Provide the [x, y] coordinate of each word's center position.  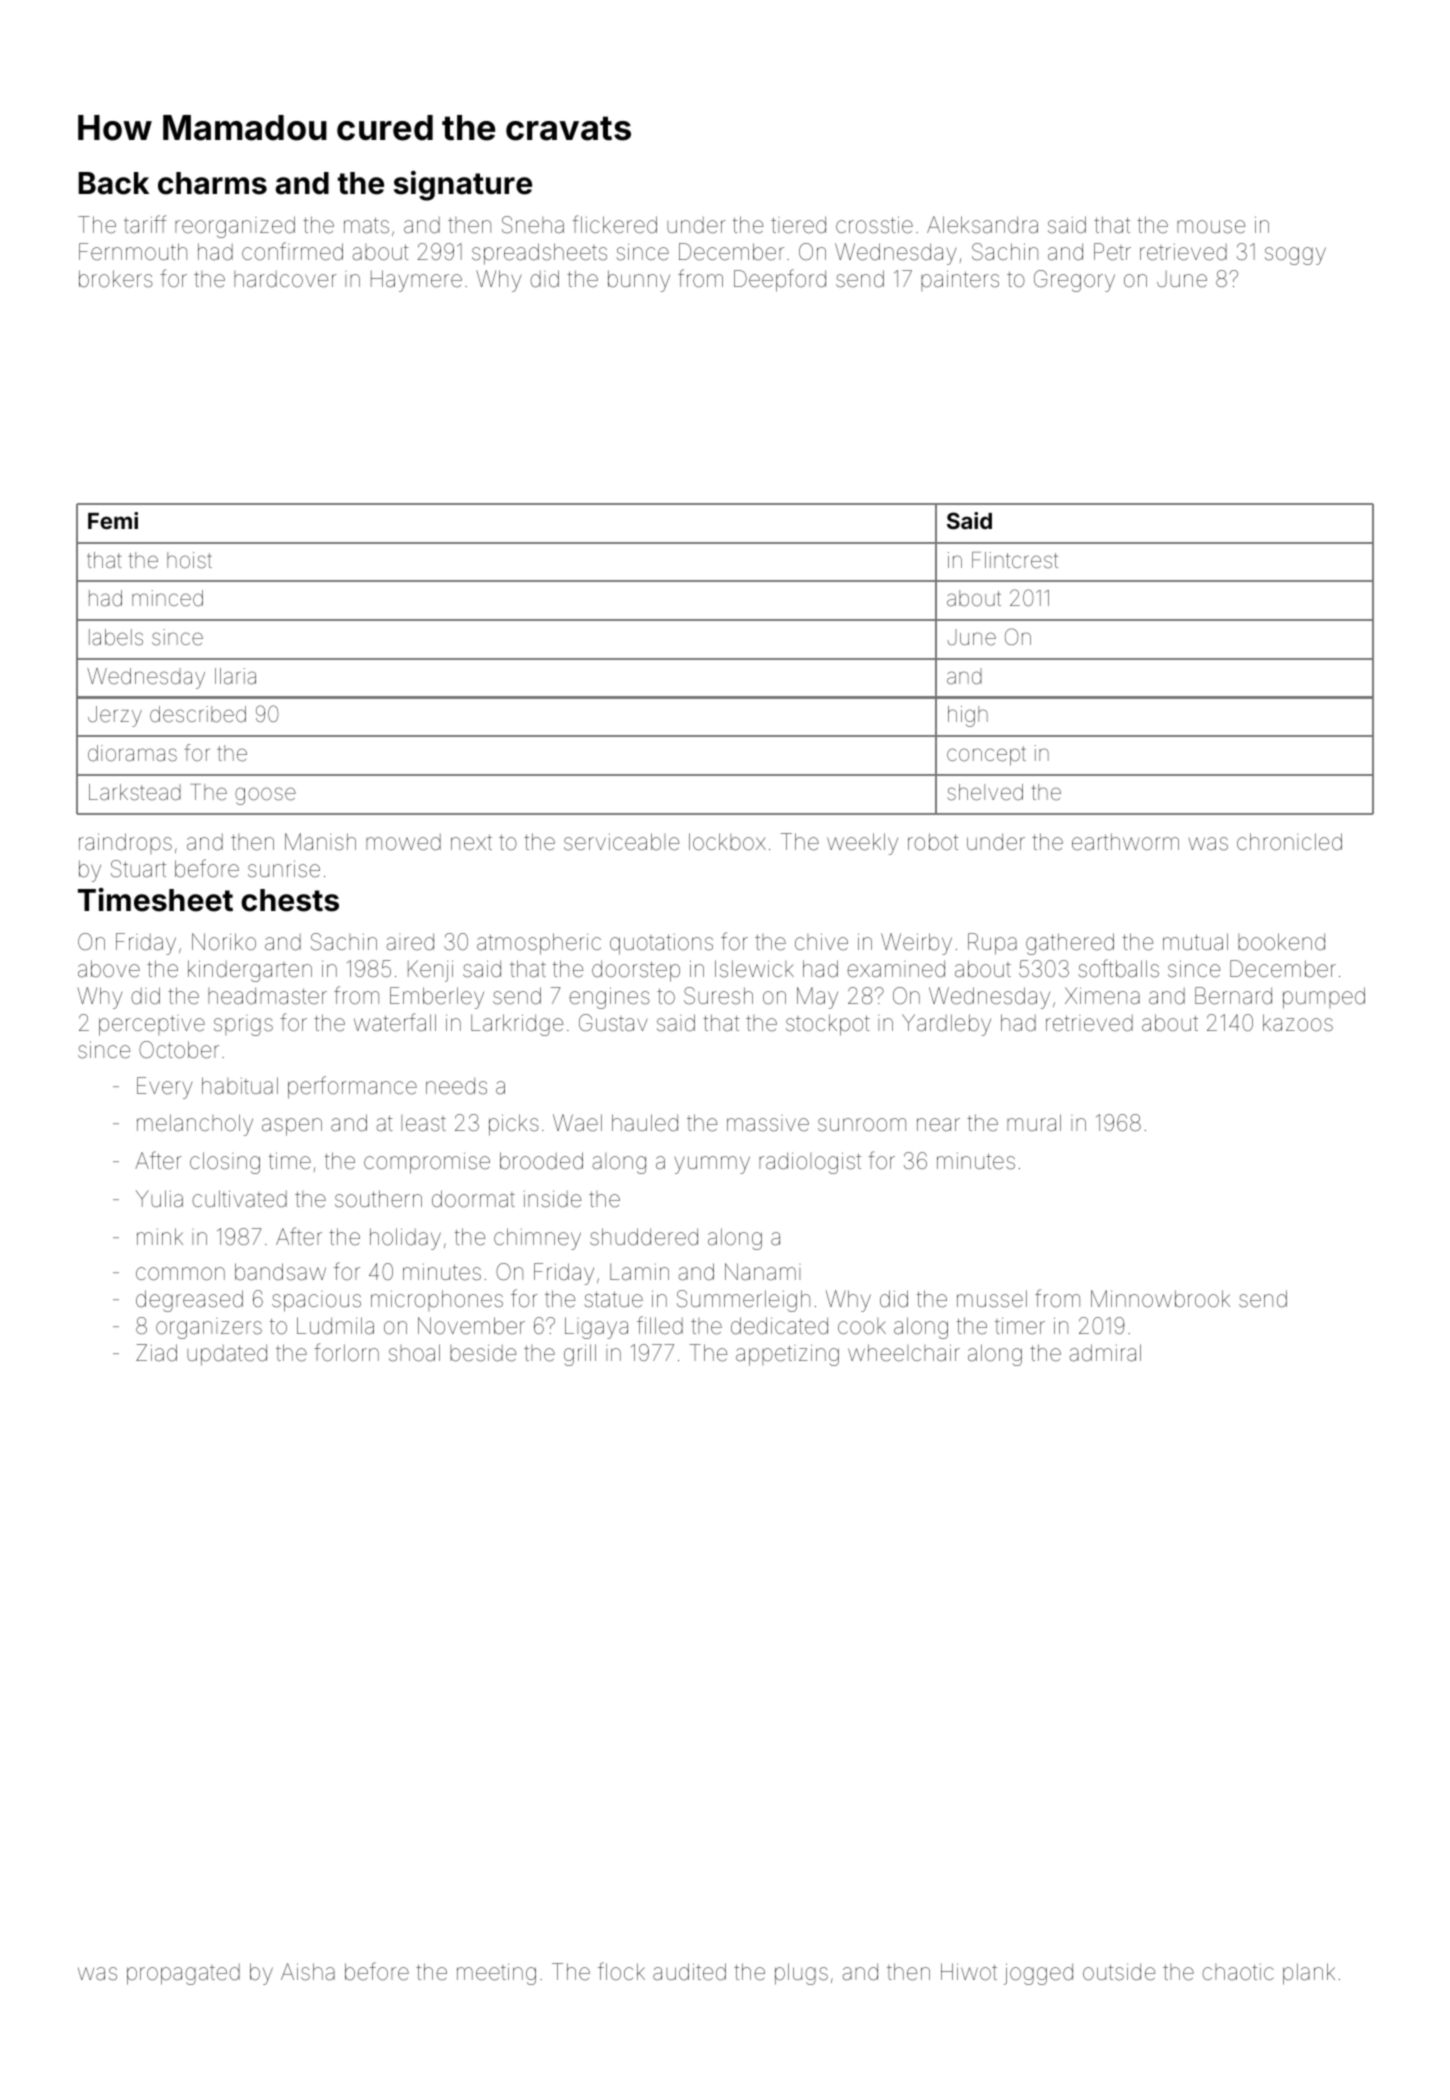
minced [167, 598]
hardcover [285, 279]
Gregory [1074, 281]
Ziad [156, 1352]
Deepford [780, 280]
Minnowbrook [1160, 1299]
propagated [183, 1974]
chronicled [1289, 842]
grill [580, 1355]
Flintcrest [1015, 560]
